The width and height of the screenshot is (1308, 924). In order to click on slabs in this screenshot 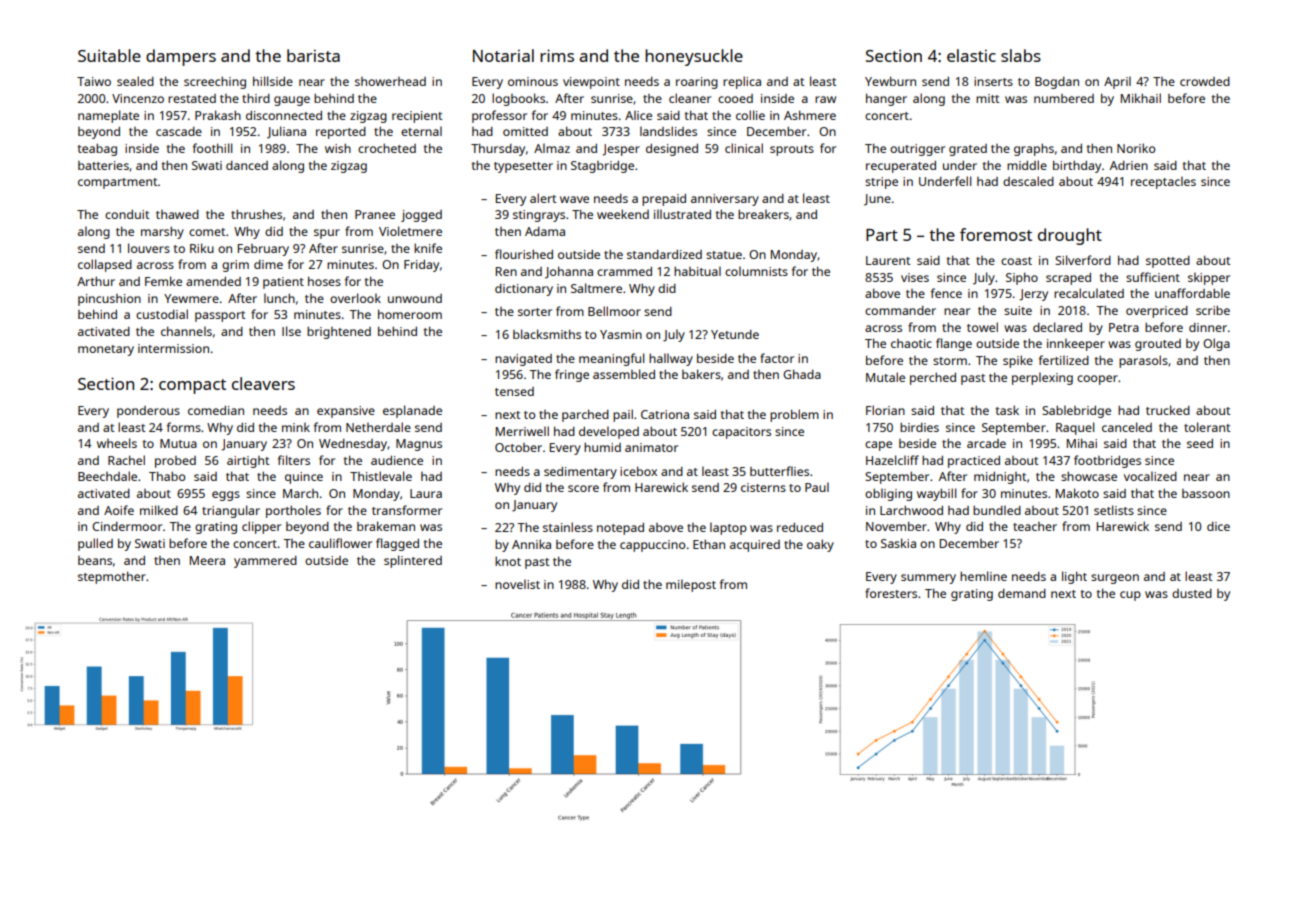, I will do `click(1021, 55)`.
